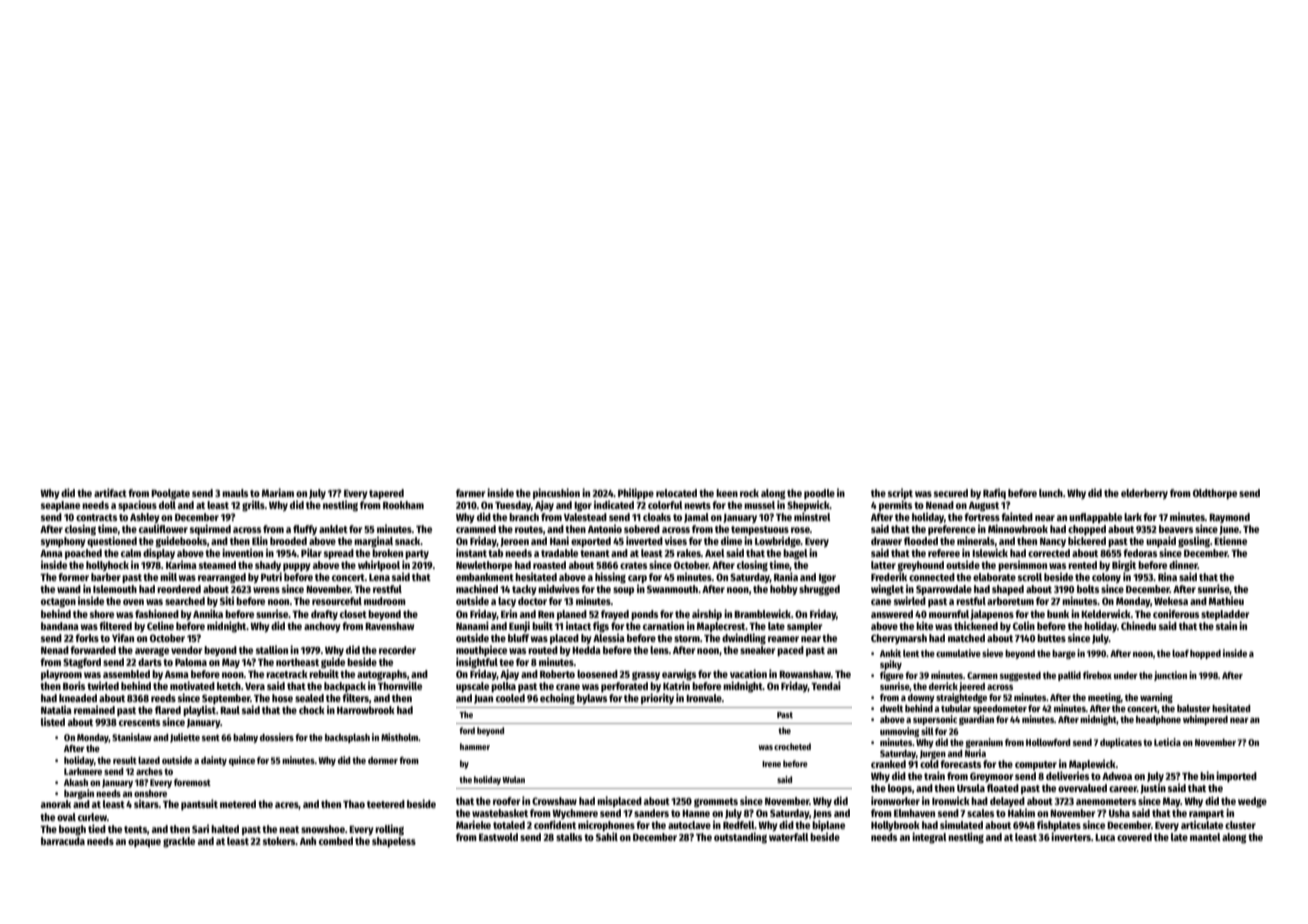  Describe the element at coordinates (69, 589) in the image. I see `wand` at that location.
